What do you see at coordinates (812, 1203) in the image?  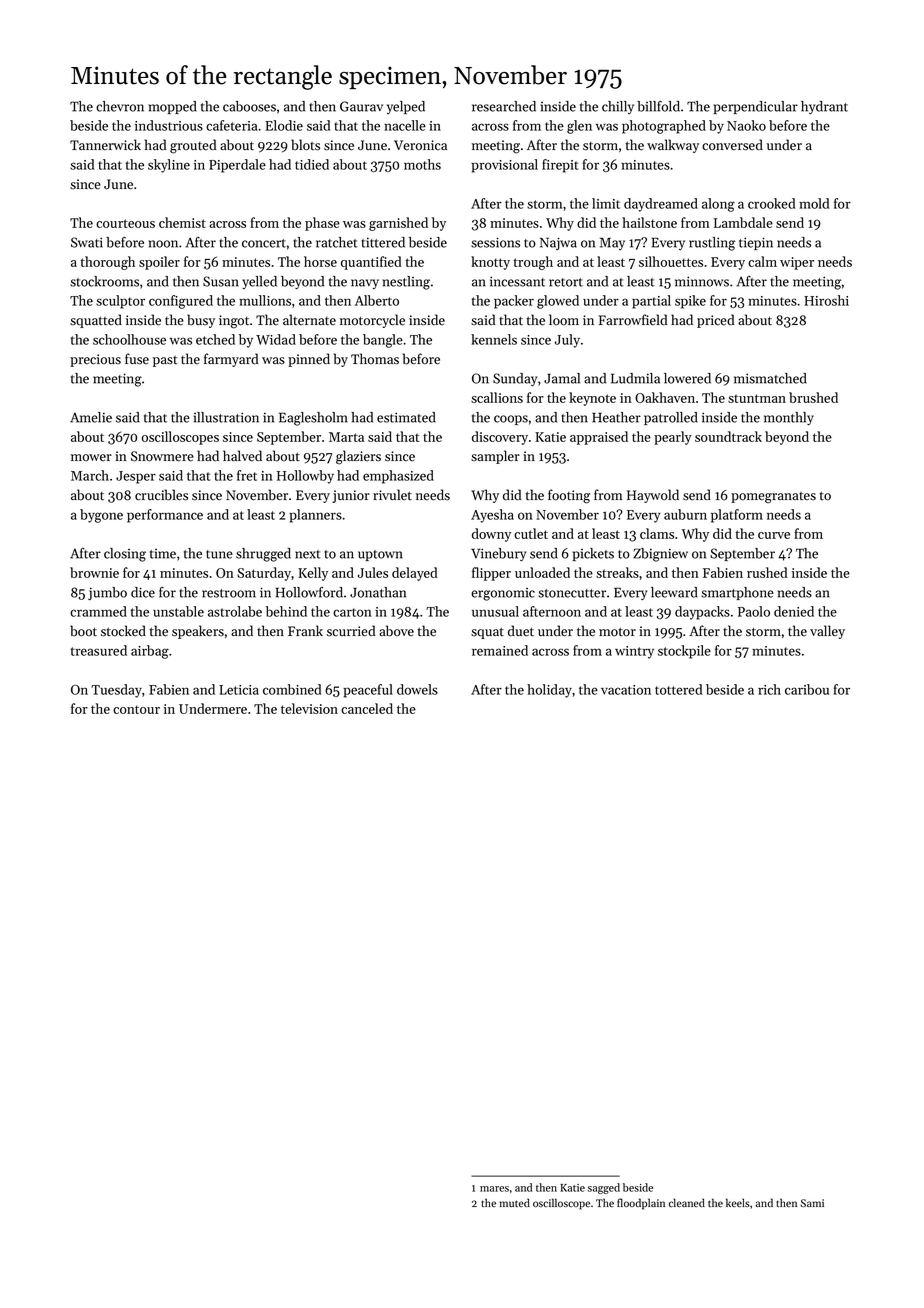 I see `Sami` at bounding box center [812, 1203].
